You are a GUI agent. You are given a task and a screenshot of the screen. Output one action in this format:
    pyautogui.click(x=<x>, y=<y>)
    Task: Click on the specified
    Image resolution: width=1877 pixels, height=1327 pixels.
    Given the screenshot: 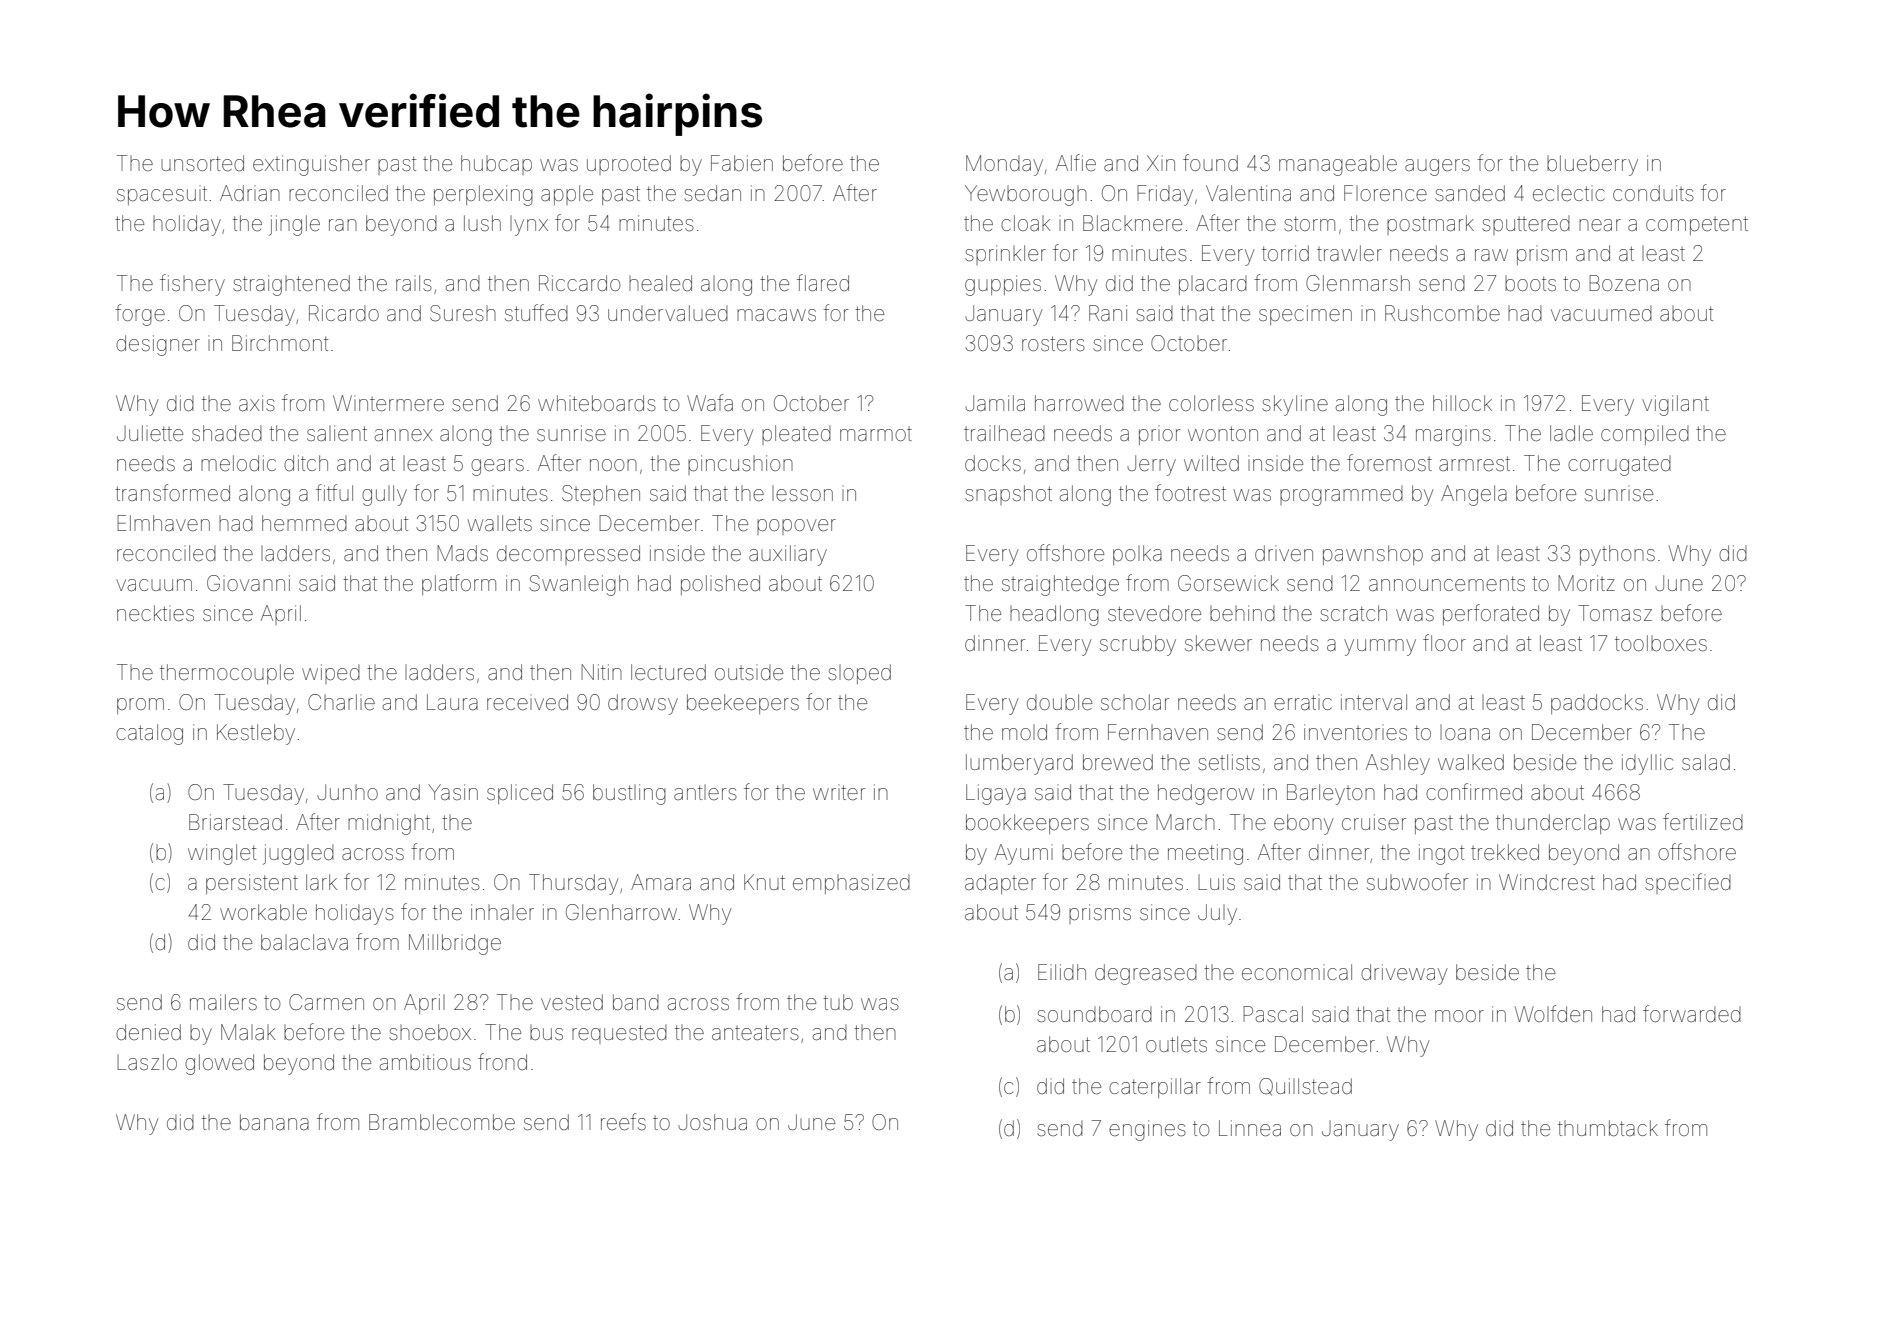 What is the action you would take?
    pyautogui.click(x=1688, y=883)
